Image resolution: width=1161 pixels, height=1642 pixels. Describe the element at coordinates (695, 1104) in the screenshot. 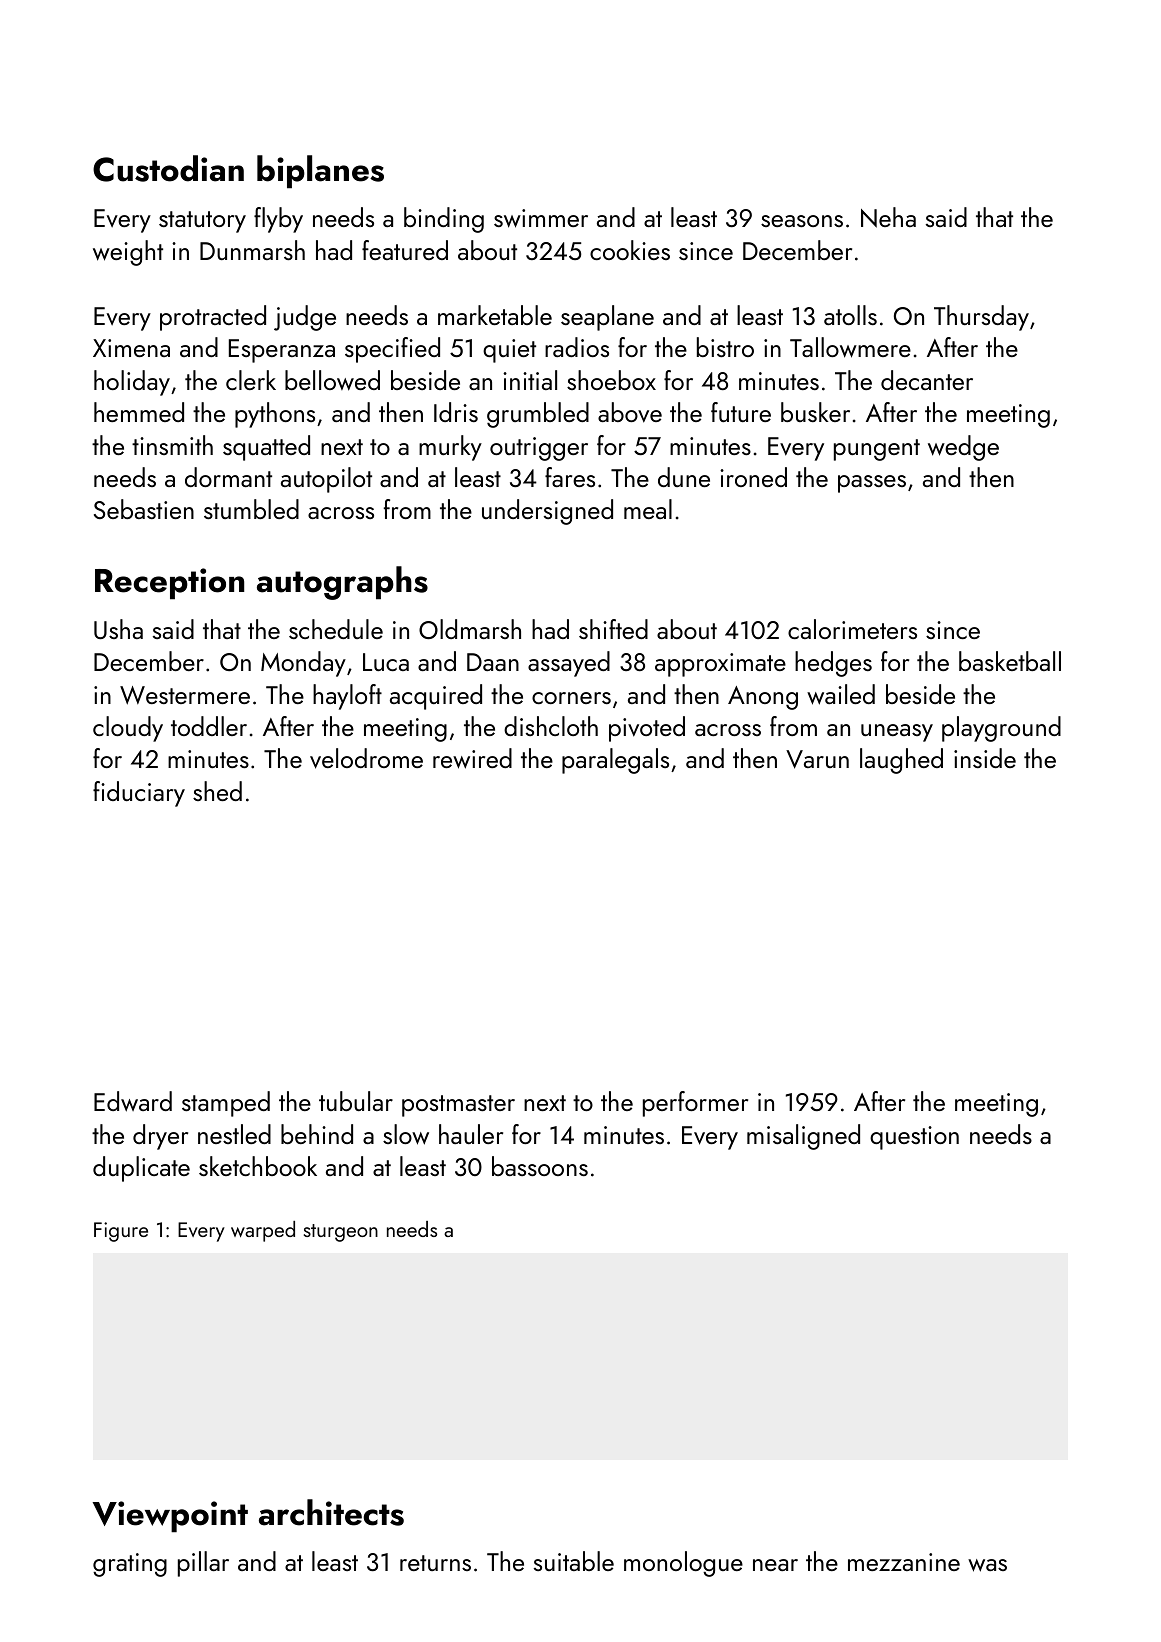

I see `performer` at that location.
